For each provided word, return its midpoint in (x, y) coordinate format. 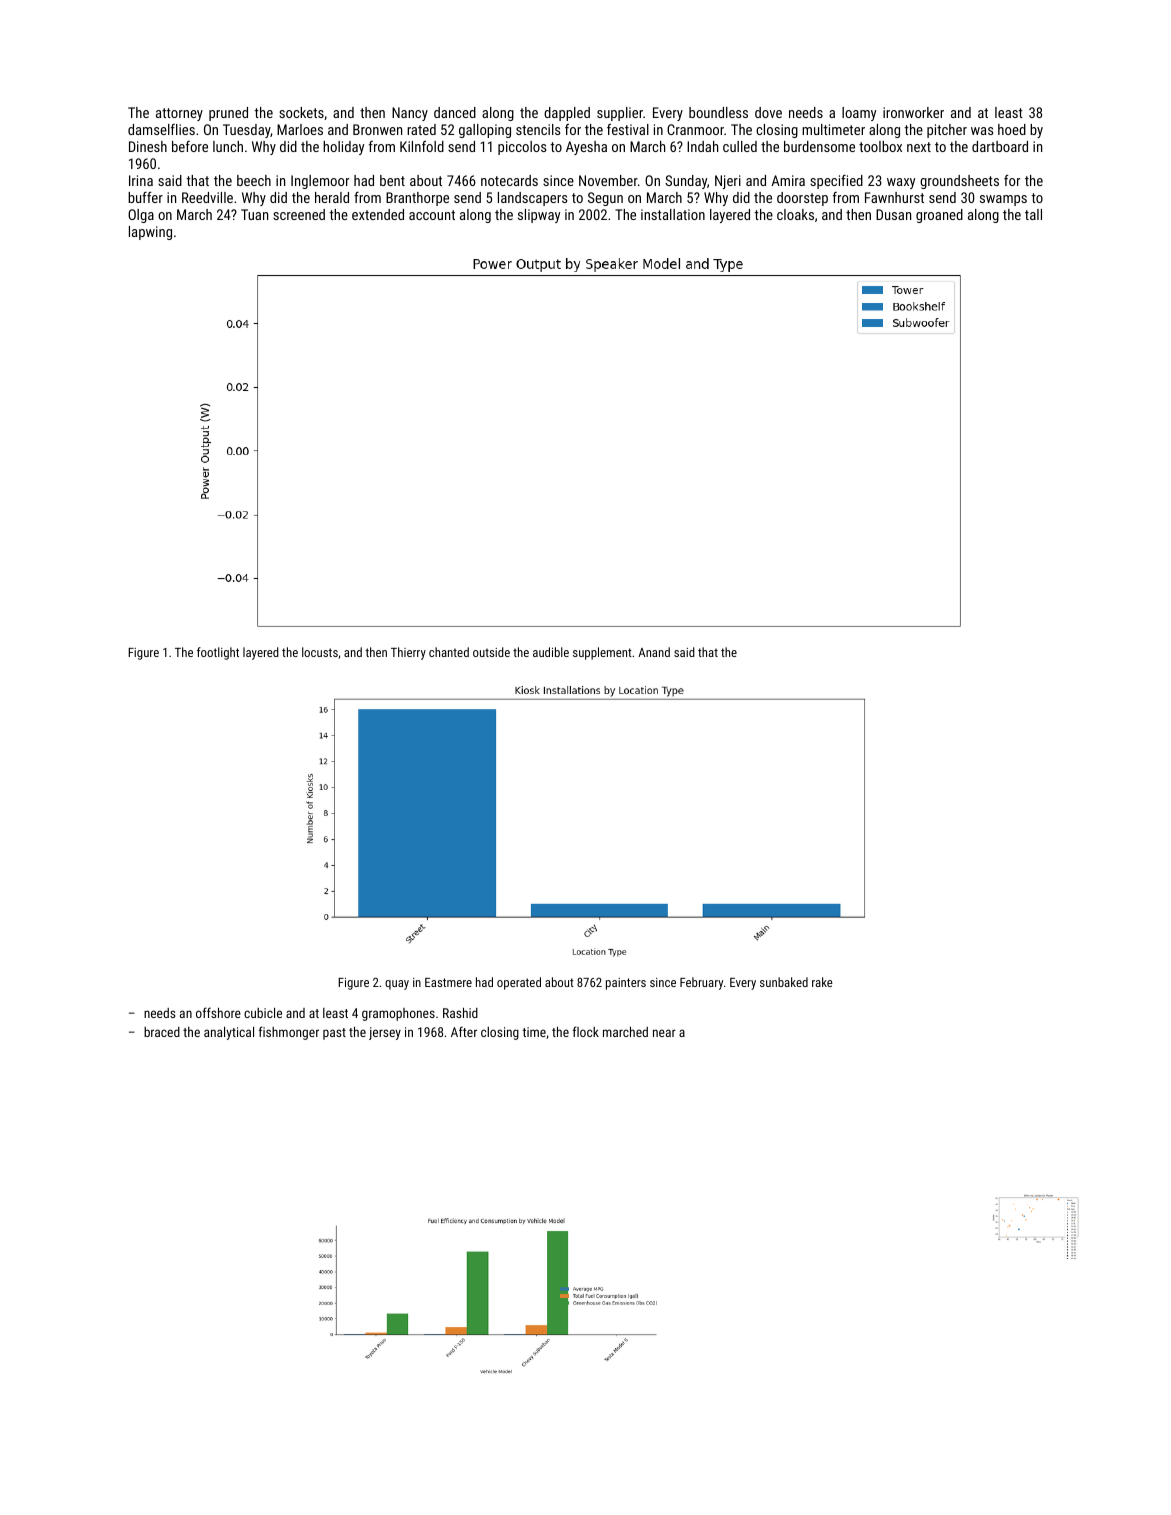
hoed (1012, 129)
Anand (654, 652)
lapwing (150, 233)
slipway (539, 216)
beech (254, 180)
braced (162, 1032)
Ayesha (586, 148)
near (664, 1033)
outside (491, 652)
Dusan (893, 214)
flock (586, 1031)
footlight (218, 653)
